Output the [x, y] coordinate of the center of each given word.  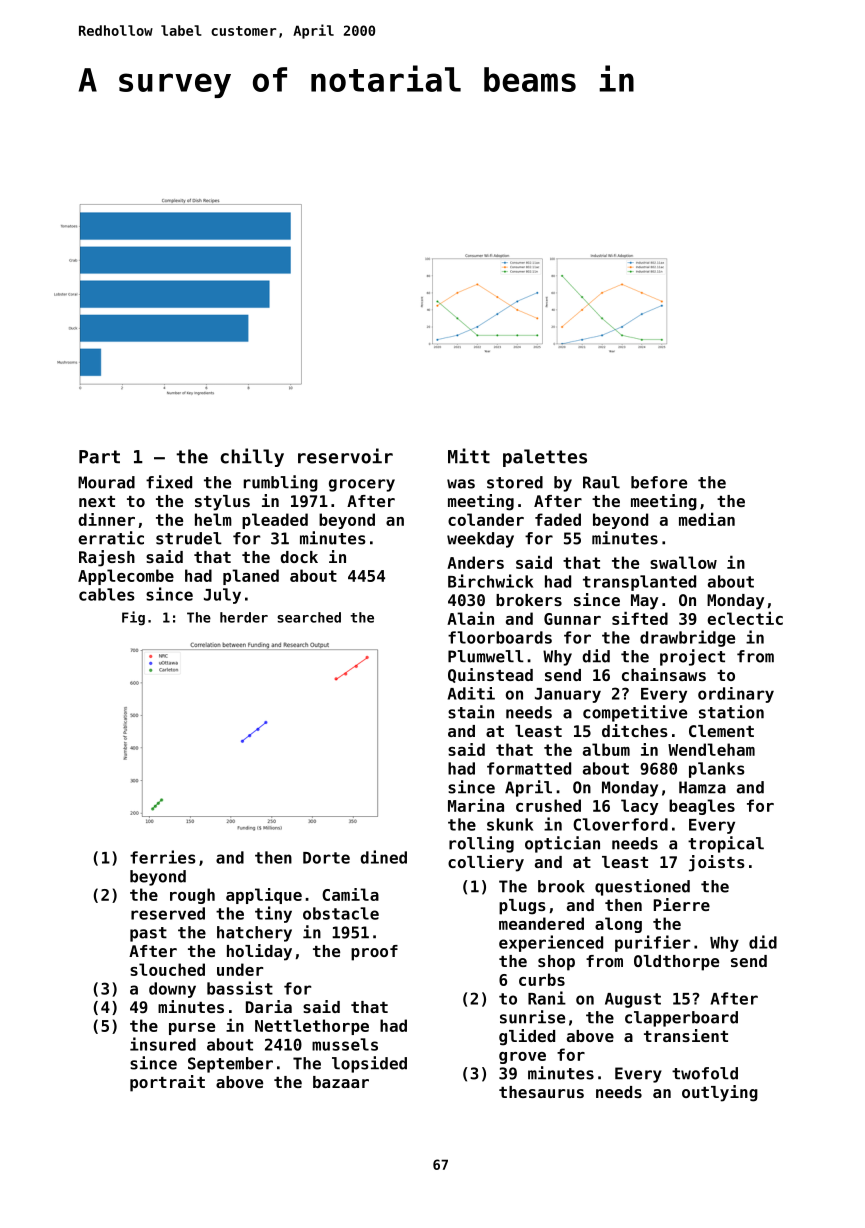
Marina [476, 805]
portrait [167, 1083]
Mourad [106, 482]
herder [244, 617]
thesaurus [541, 1092]
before [659, 482]
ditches [635, 730]
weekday [480, 540]
